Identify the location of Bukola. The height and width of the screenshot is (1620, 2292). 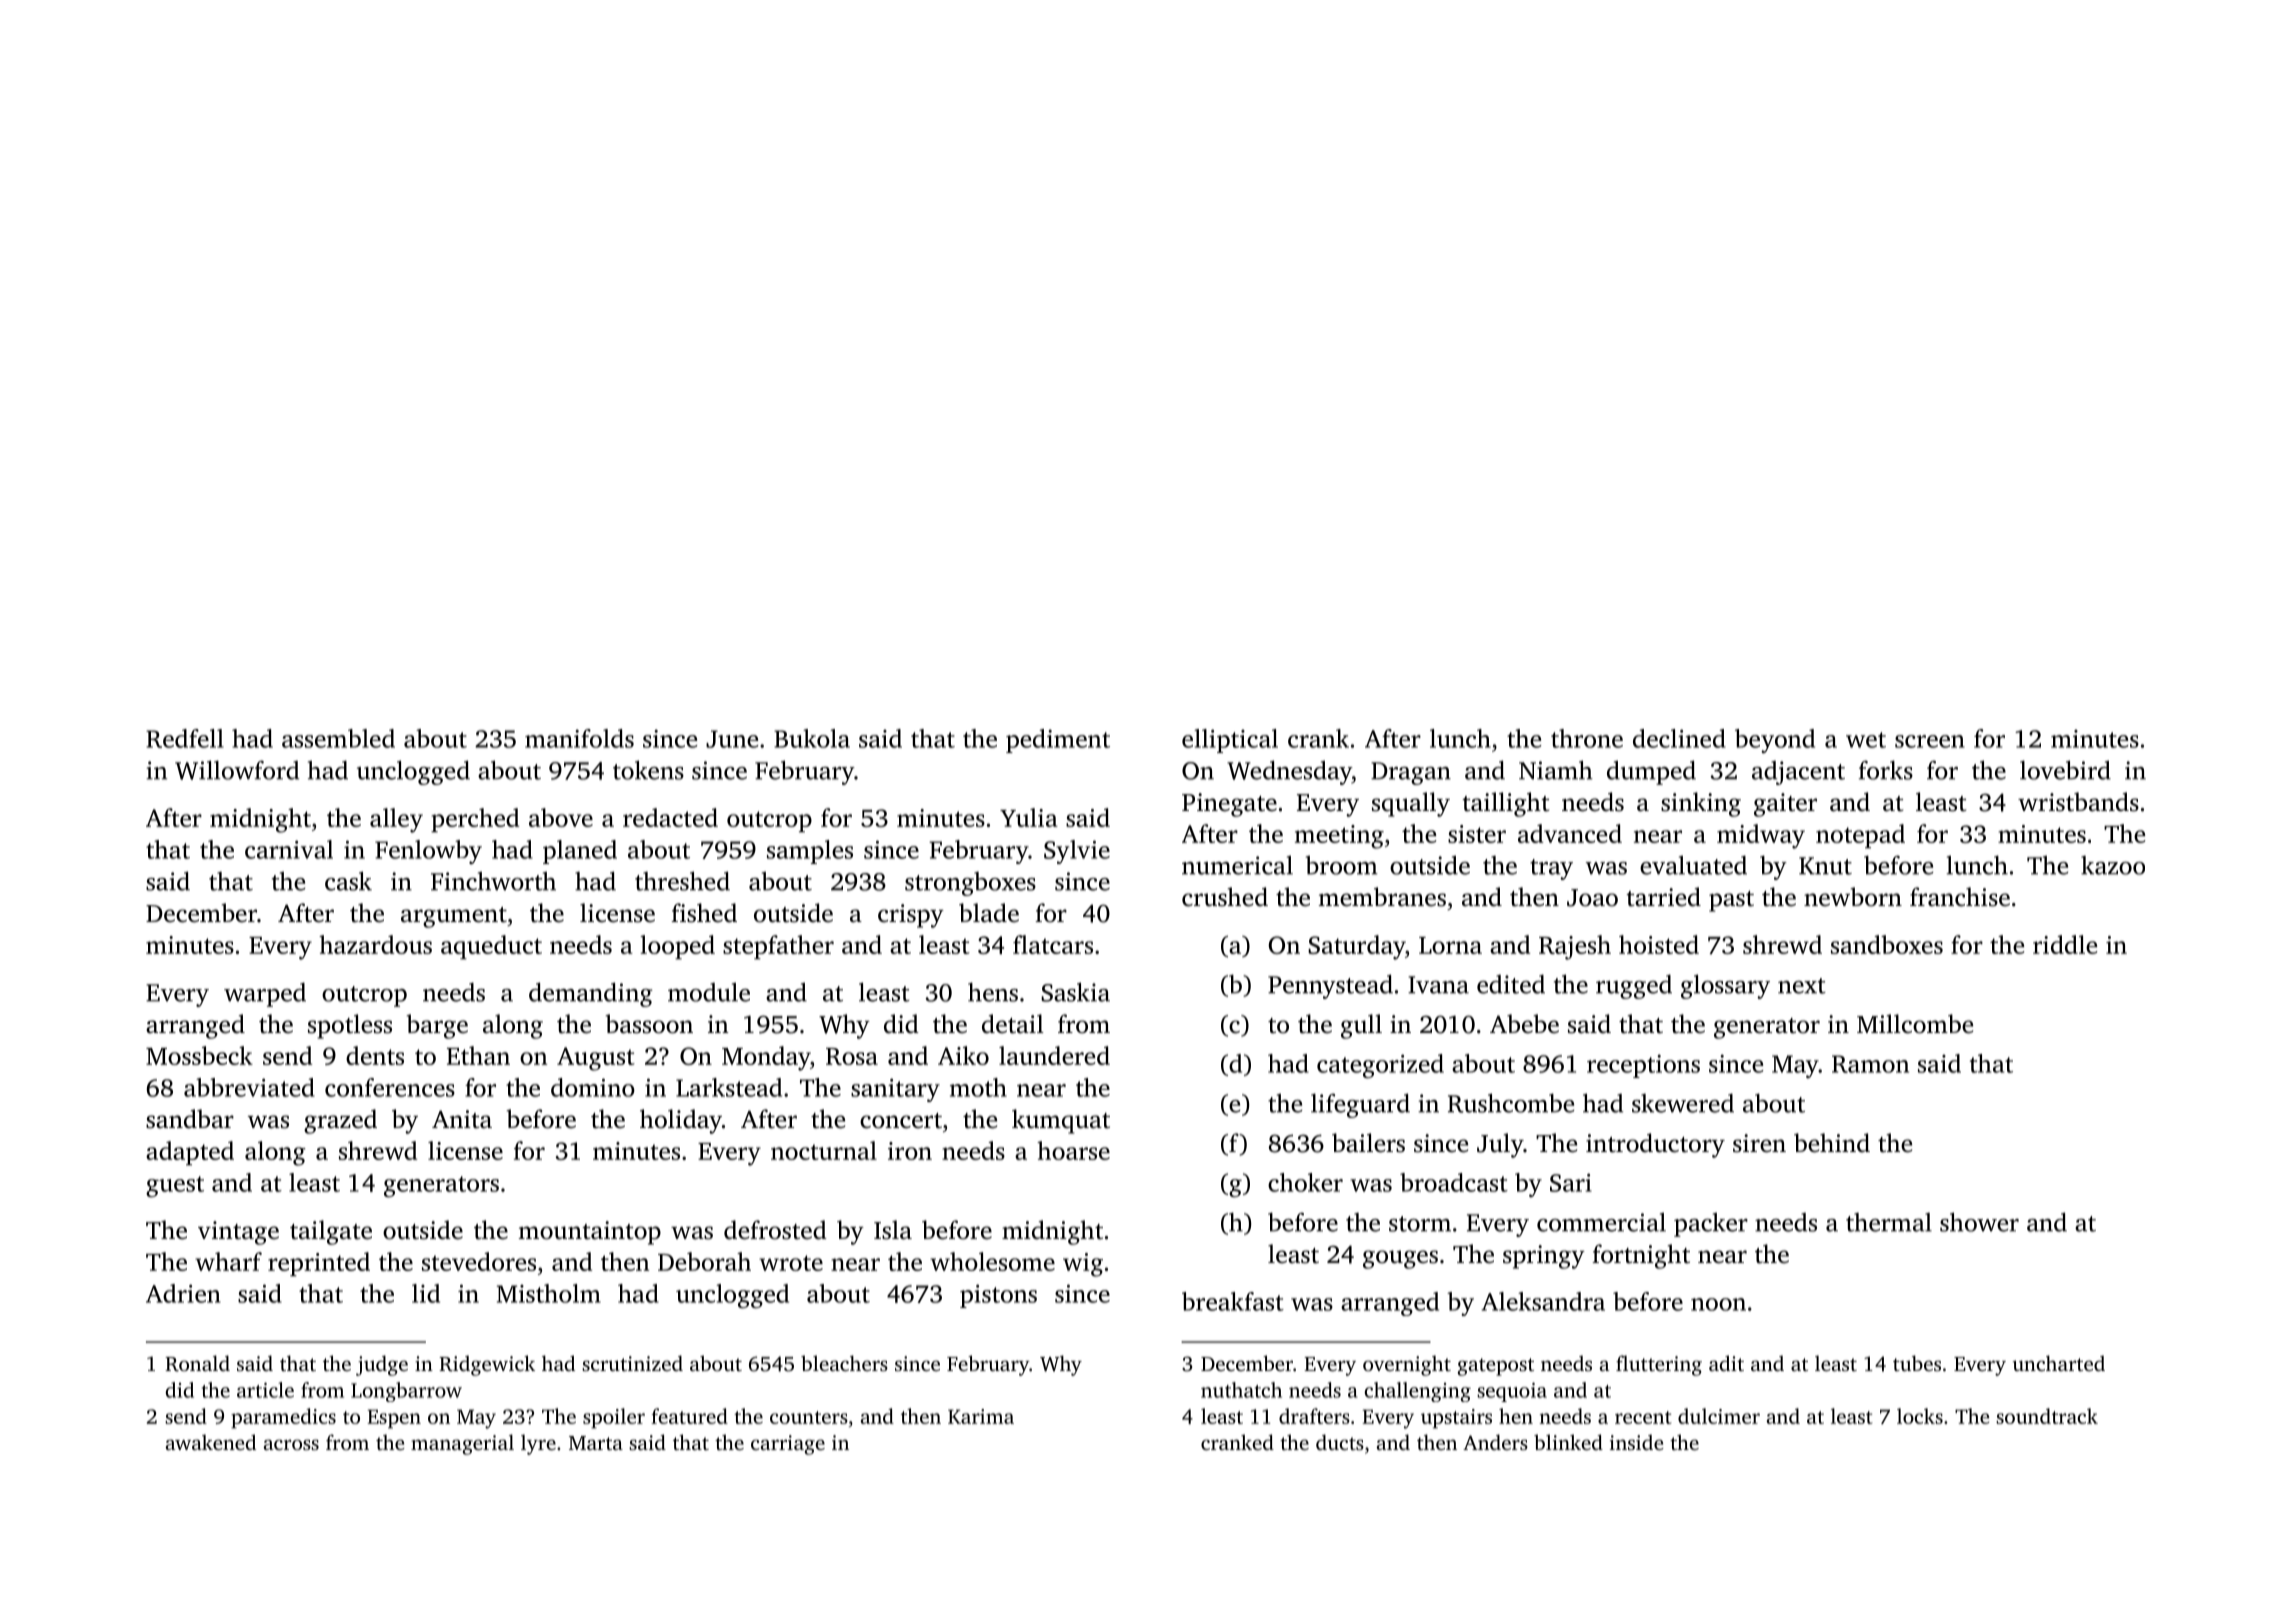
(812, 738).
